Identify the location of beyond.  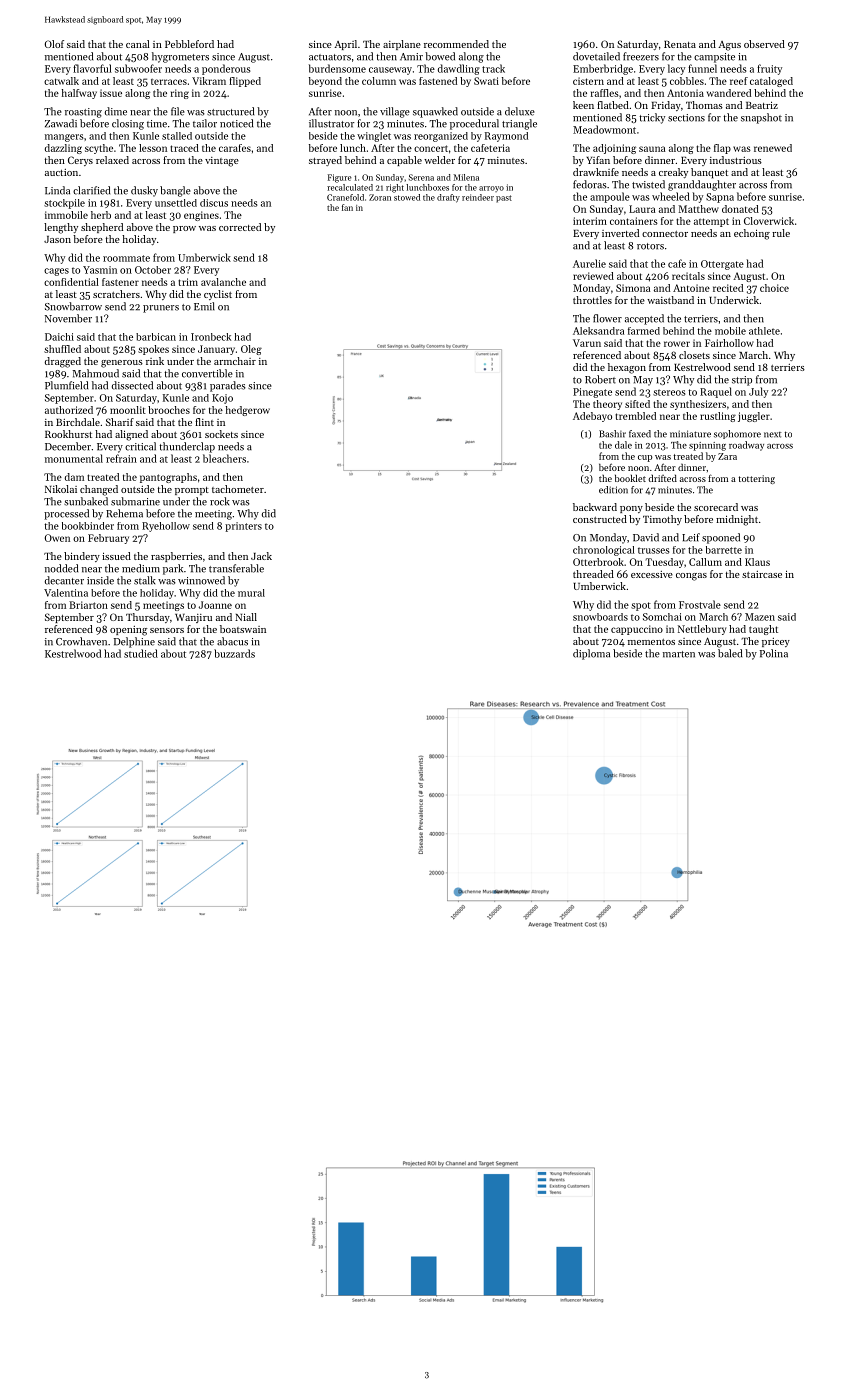
(325, 82).
